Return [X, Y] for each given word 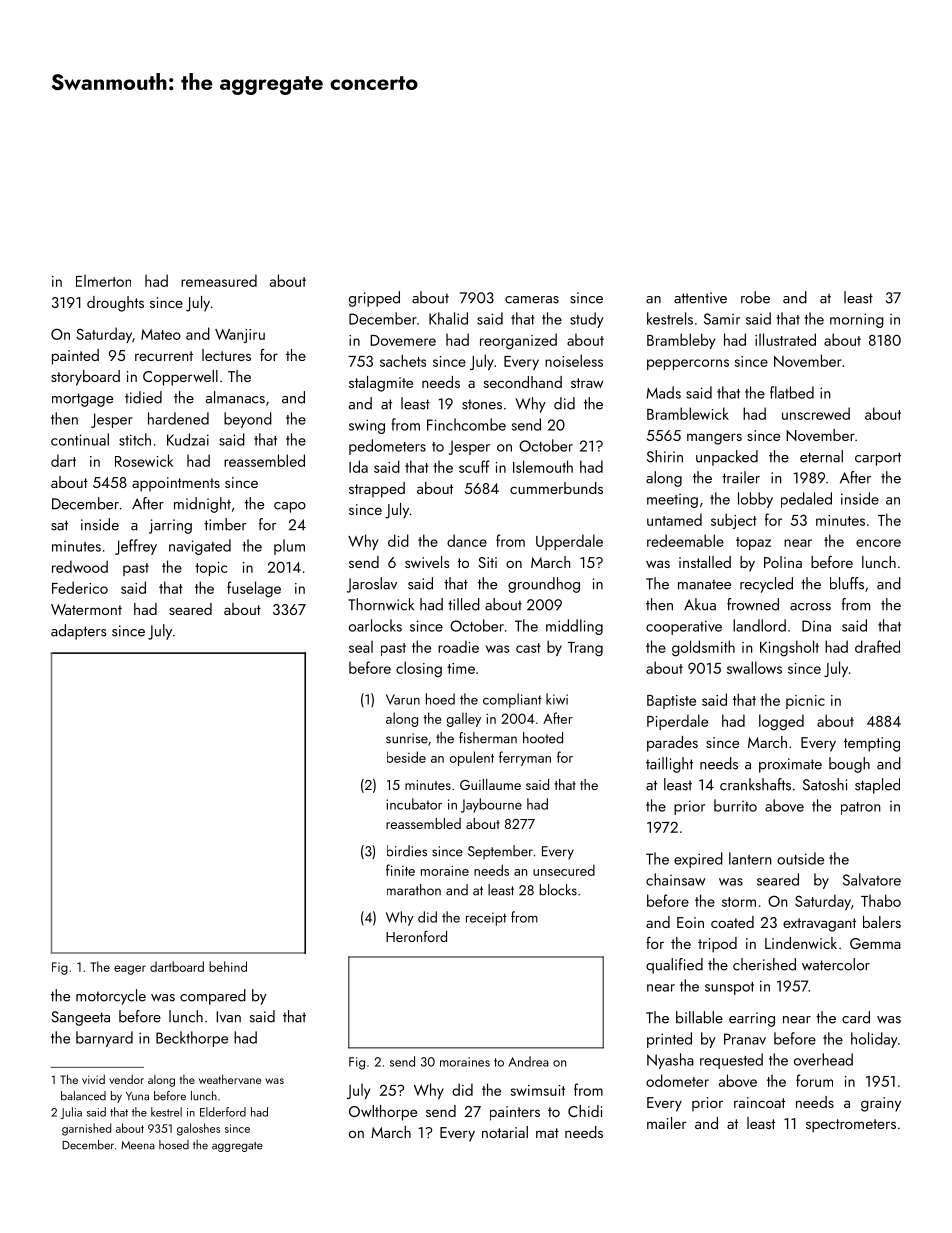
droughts [115, 304]
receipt [486, 919]
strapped [377, 490]
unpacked [727, 458]
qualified [674, 966]
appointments [176, 484]
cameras [532, 300]
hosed [174, 1145]
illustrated [785, 339]
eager [130, 970]
